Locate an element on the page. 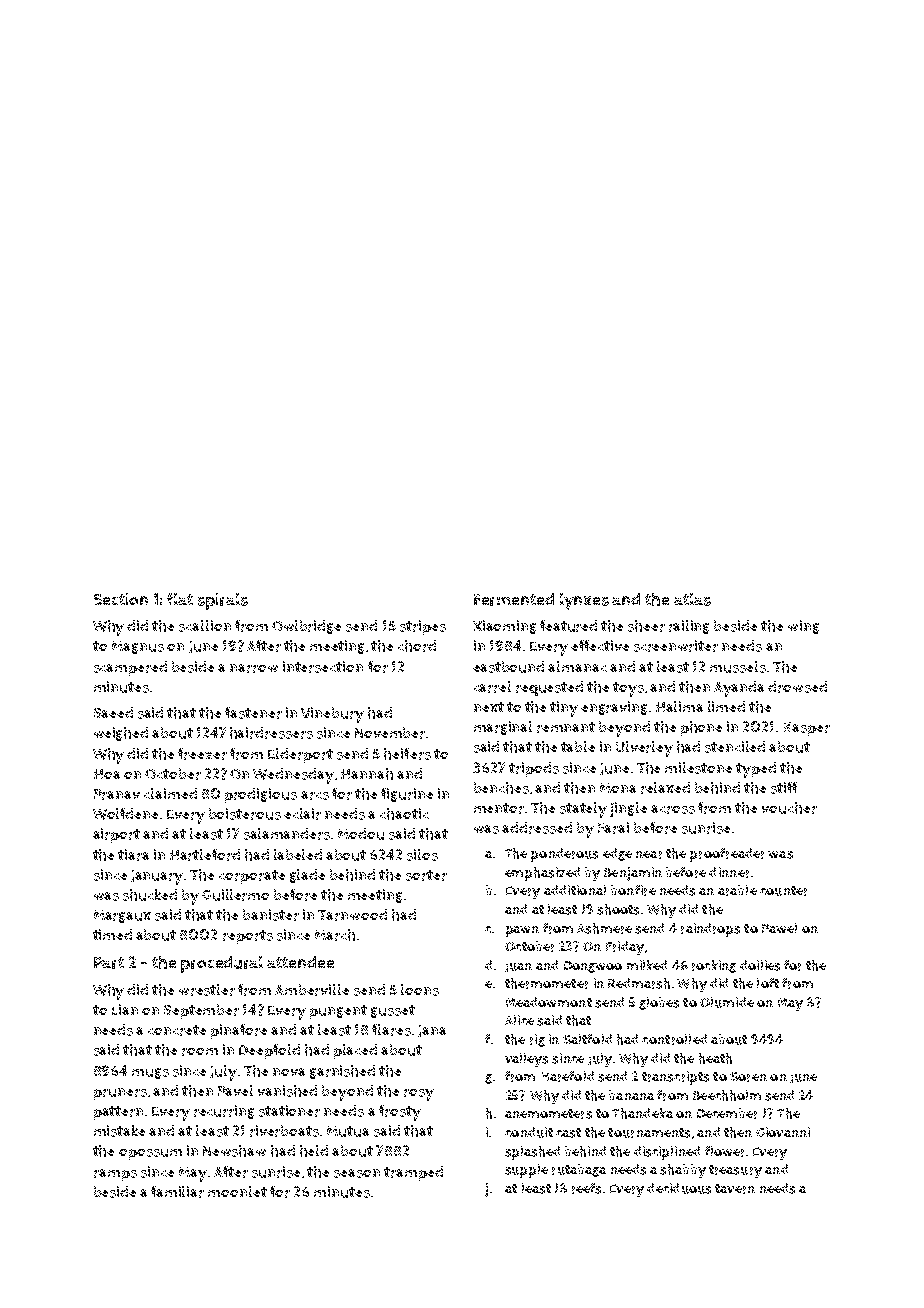 This document has height=1308, width=924. Guillermo is located at coordinates (235, 895).
